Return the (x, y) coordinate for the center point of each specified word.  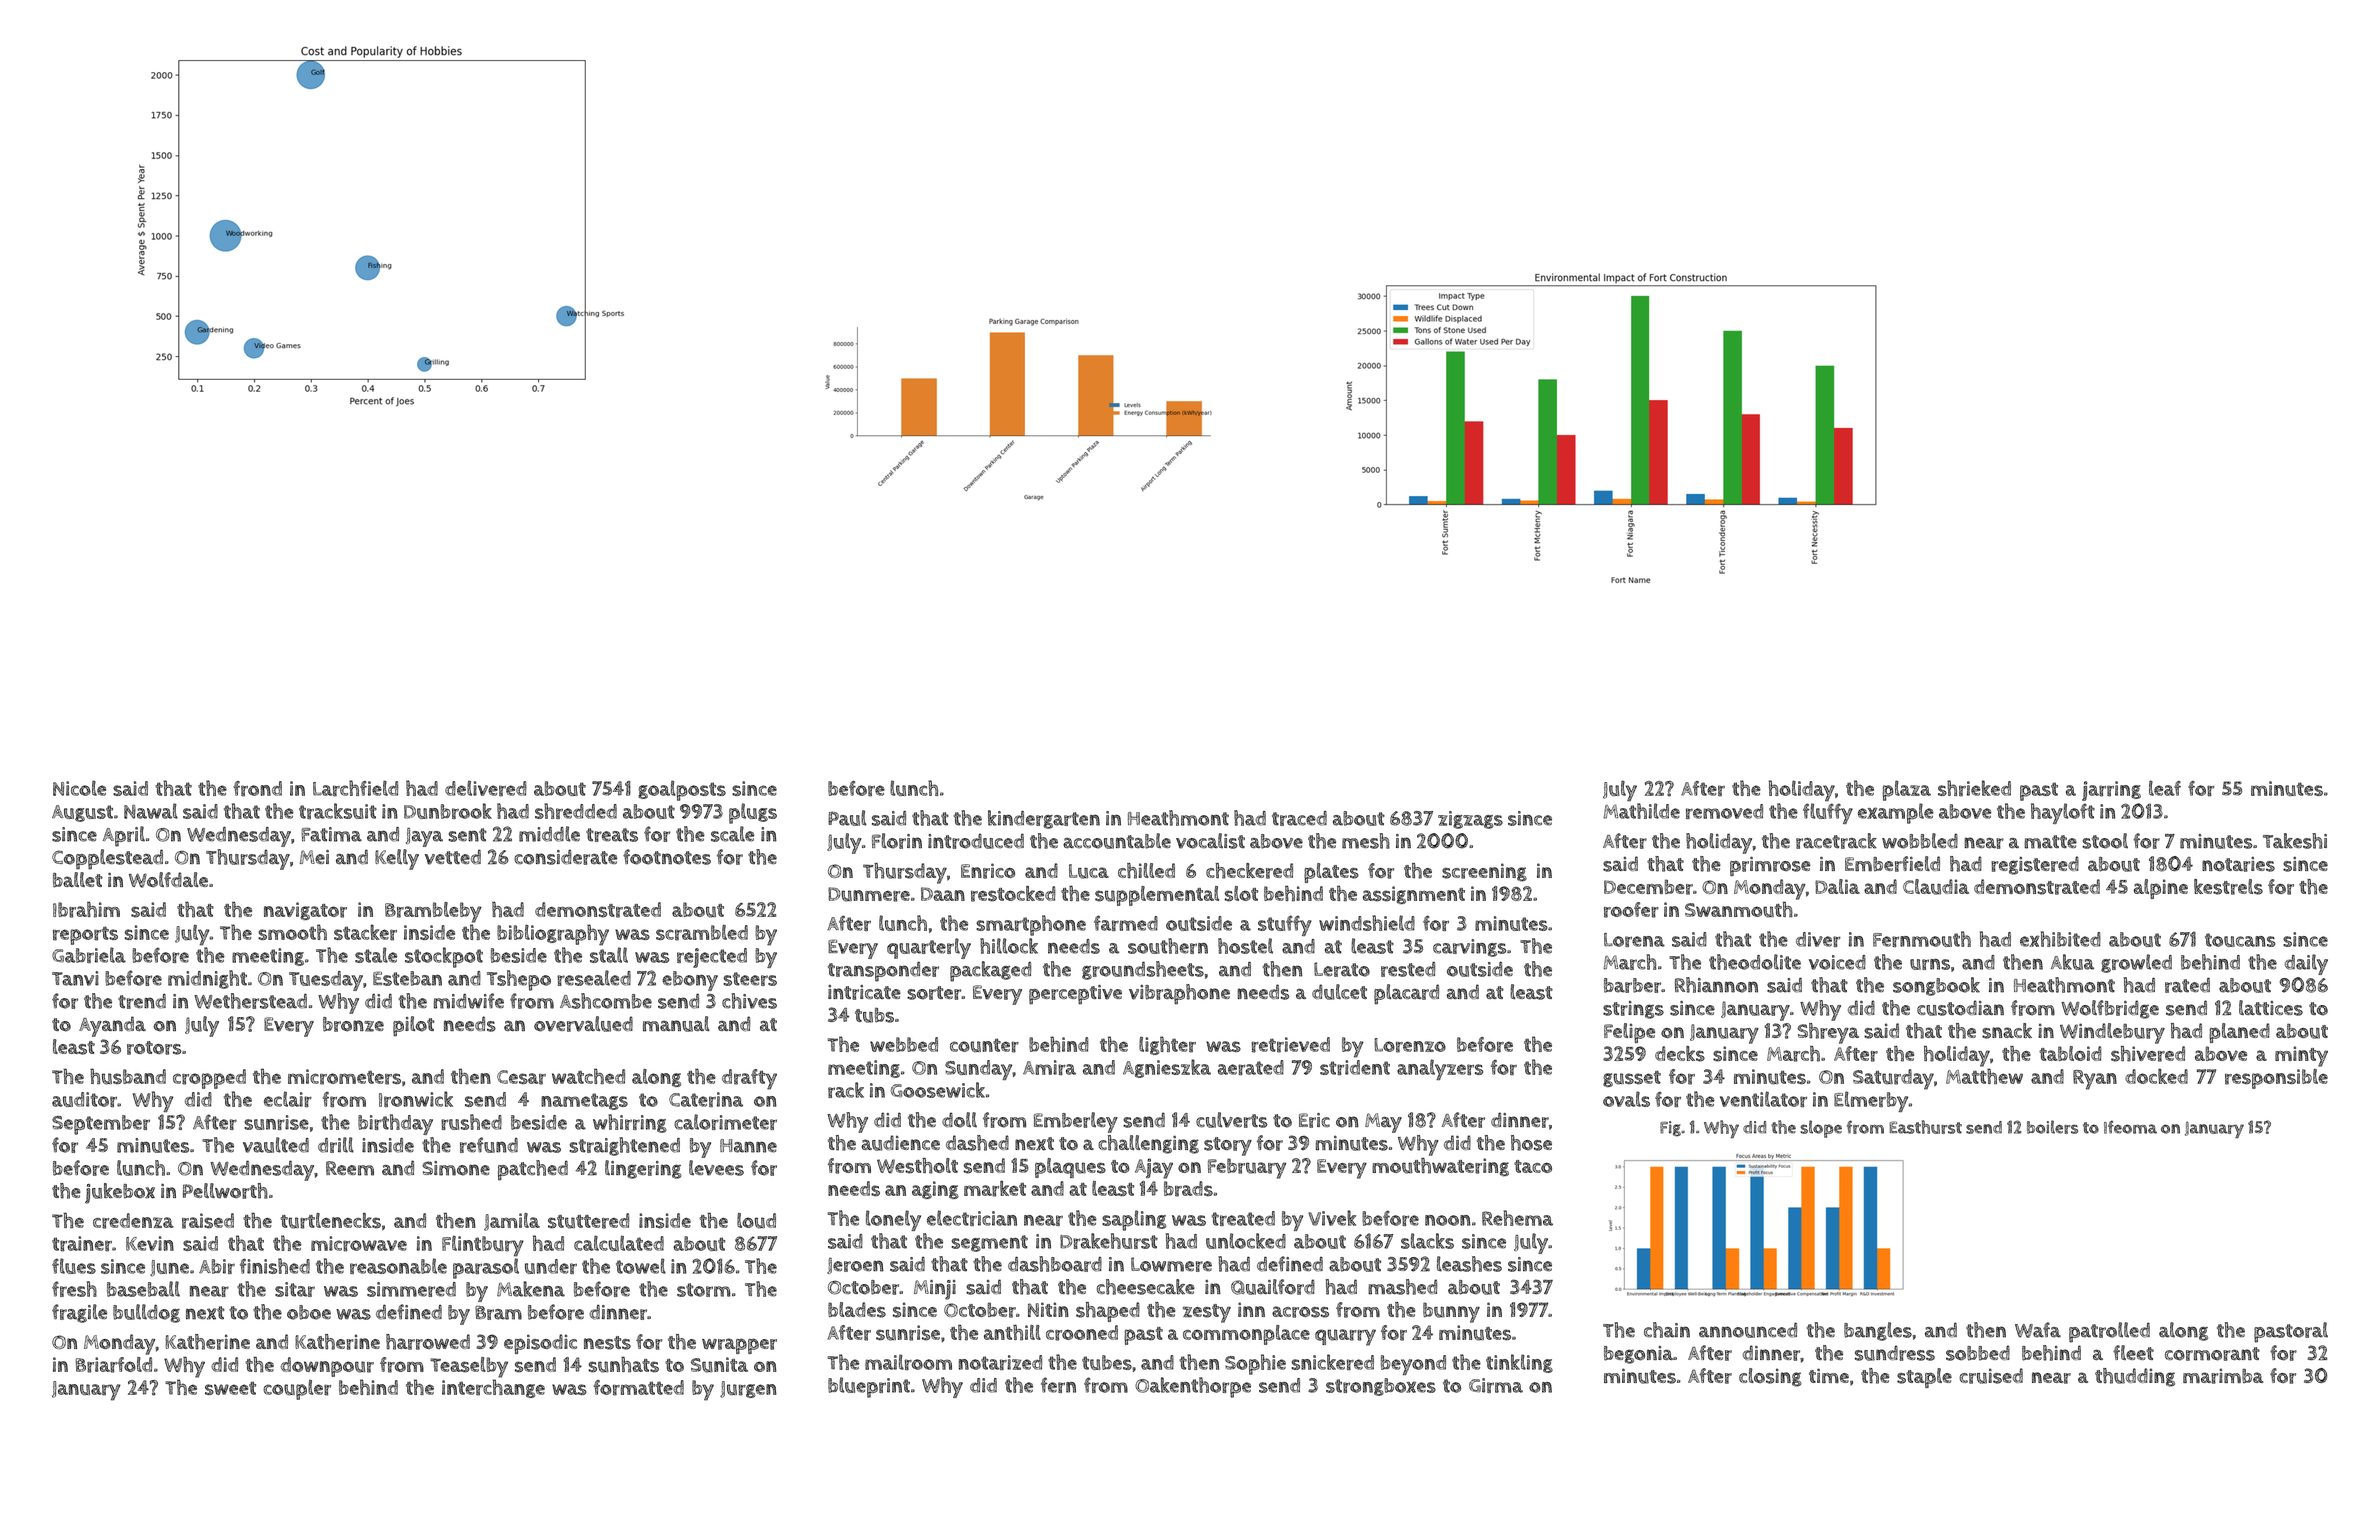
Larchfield (355, 788)
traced (1299, 818)
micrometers (344, 1077)
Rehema (1517, 1218)
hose (1531, 1143)
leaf (2165, 788)
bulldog (146, 1313)
